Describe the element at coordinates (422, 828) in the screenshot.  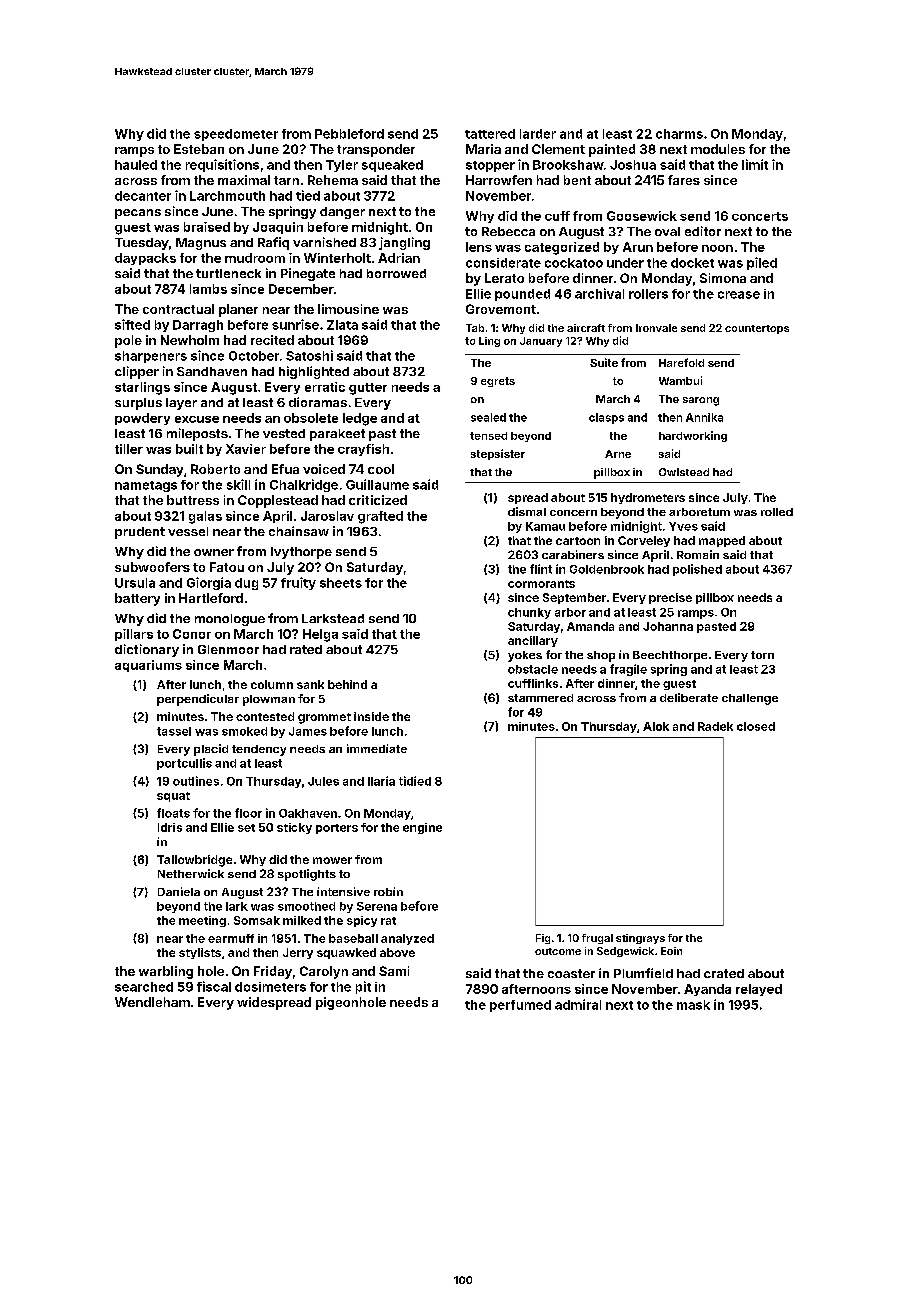
I see `engine` at that location.
